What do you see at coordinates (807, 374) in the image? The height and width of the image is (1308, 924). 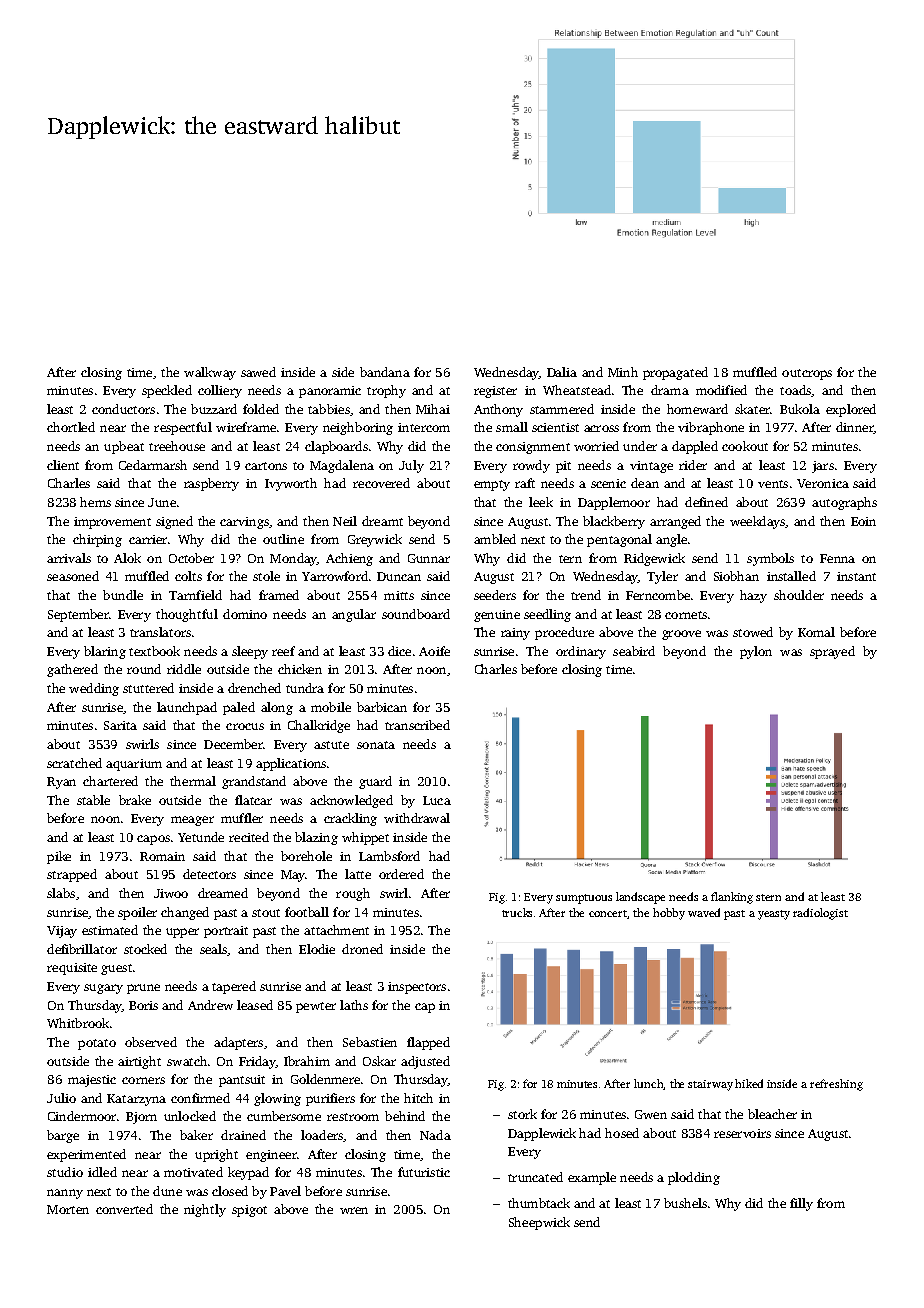 I see `outcrops` at bounding box center [807, 374].
